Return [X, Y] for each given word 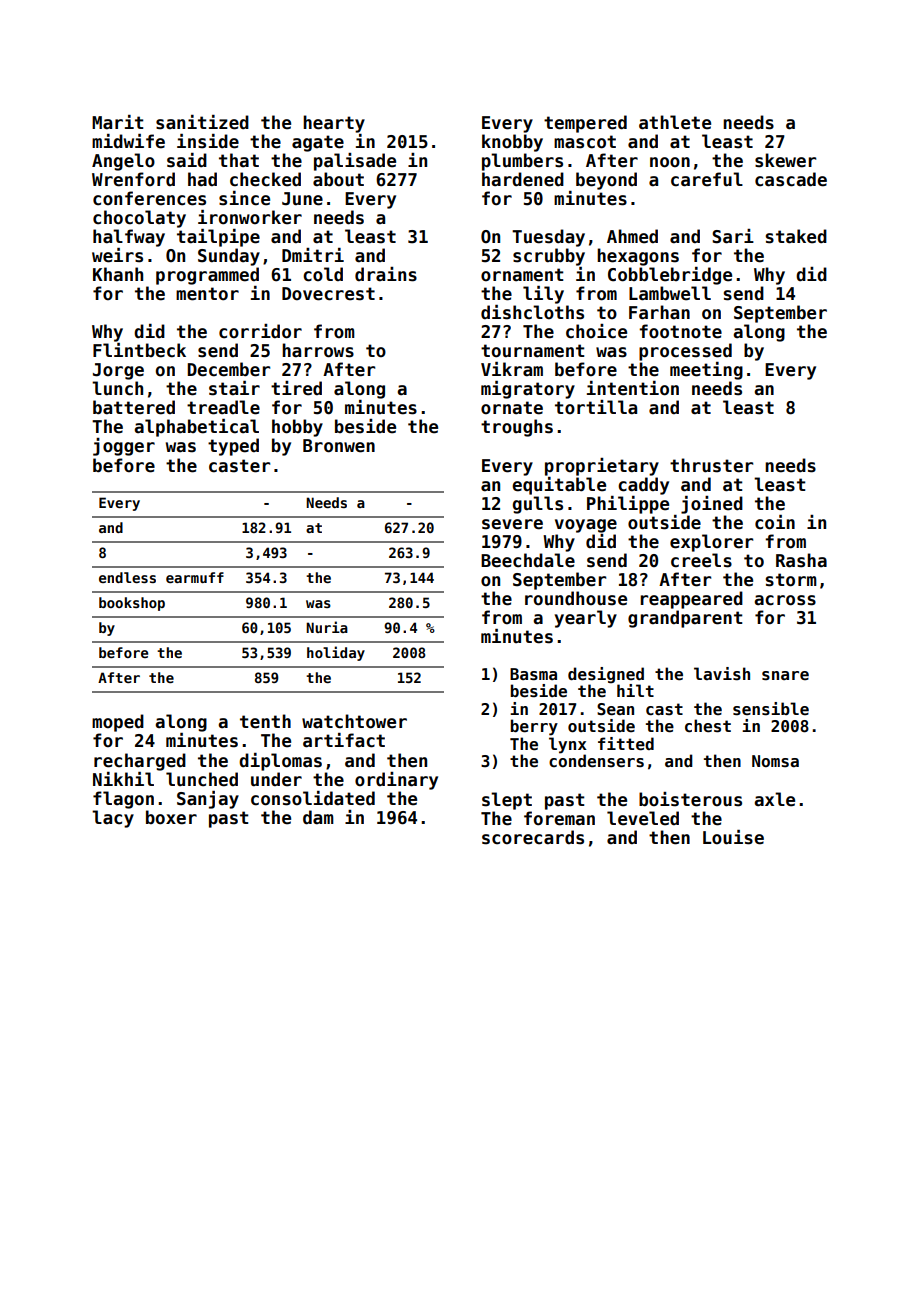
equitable [559, 486]
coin [775, 522]
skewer [785, 160]
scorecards [533, 837]
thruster [711, 465]
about [338, 179]
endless [127, 577]
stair [234, 388]
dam [318, 817]
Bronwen [339, 446]
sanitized [202, 122]
